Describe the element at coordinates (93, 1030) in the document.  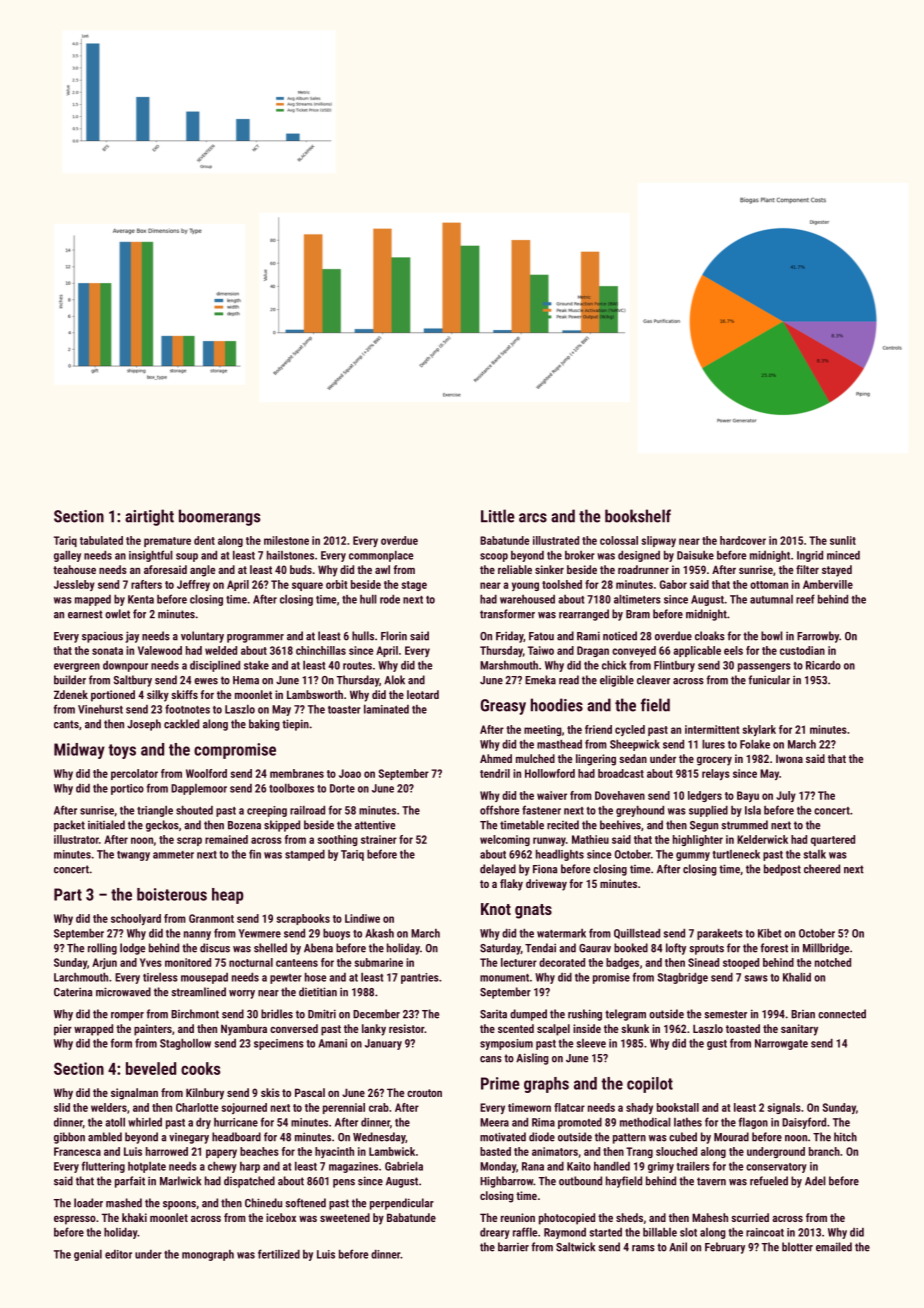
I see `wrapped` at that location.
